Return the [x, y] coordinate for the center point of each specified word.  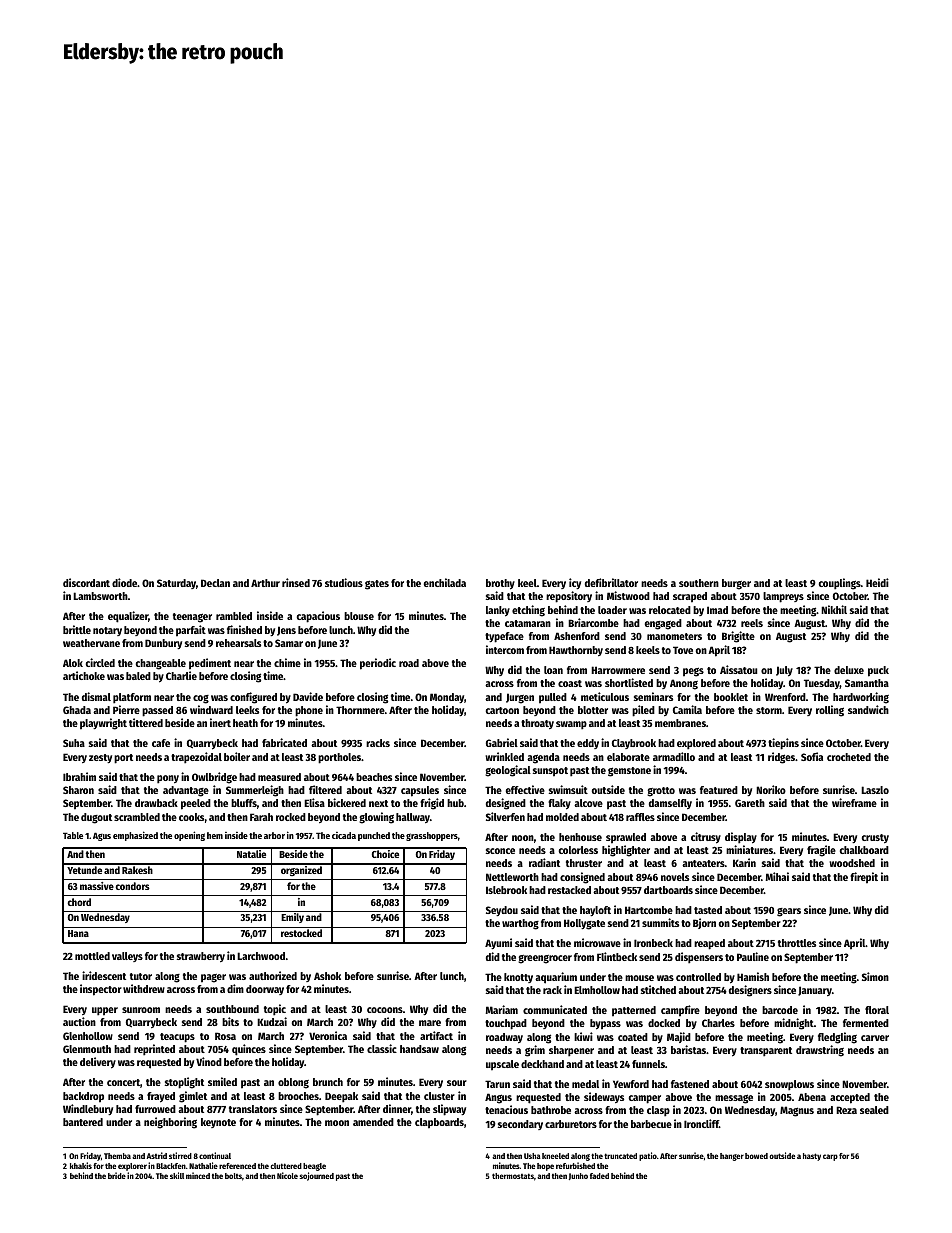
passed [157, 711]
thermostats [513, 1176]
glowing [376, 818]
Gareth [750, 803]
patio [648, 1156]
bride [117, 1175]
